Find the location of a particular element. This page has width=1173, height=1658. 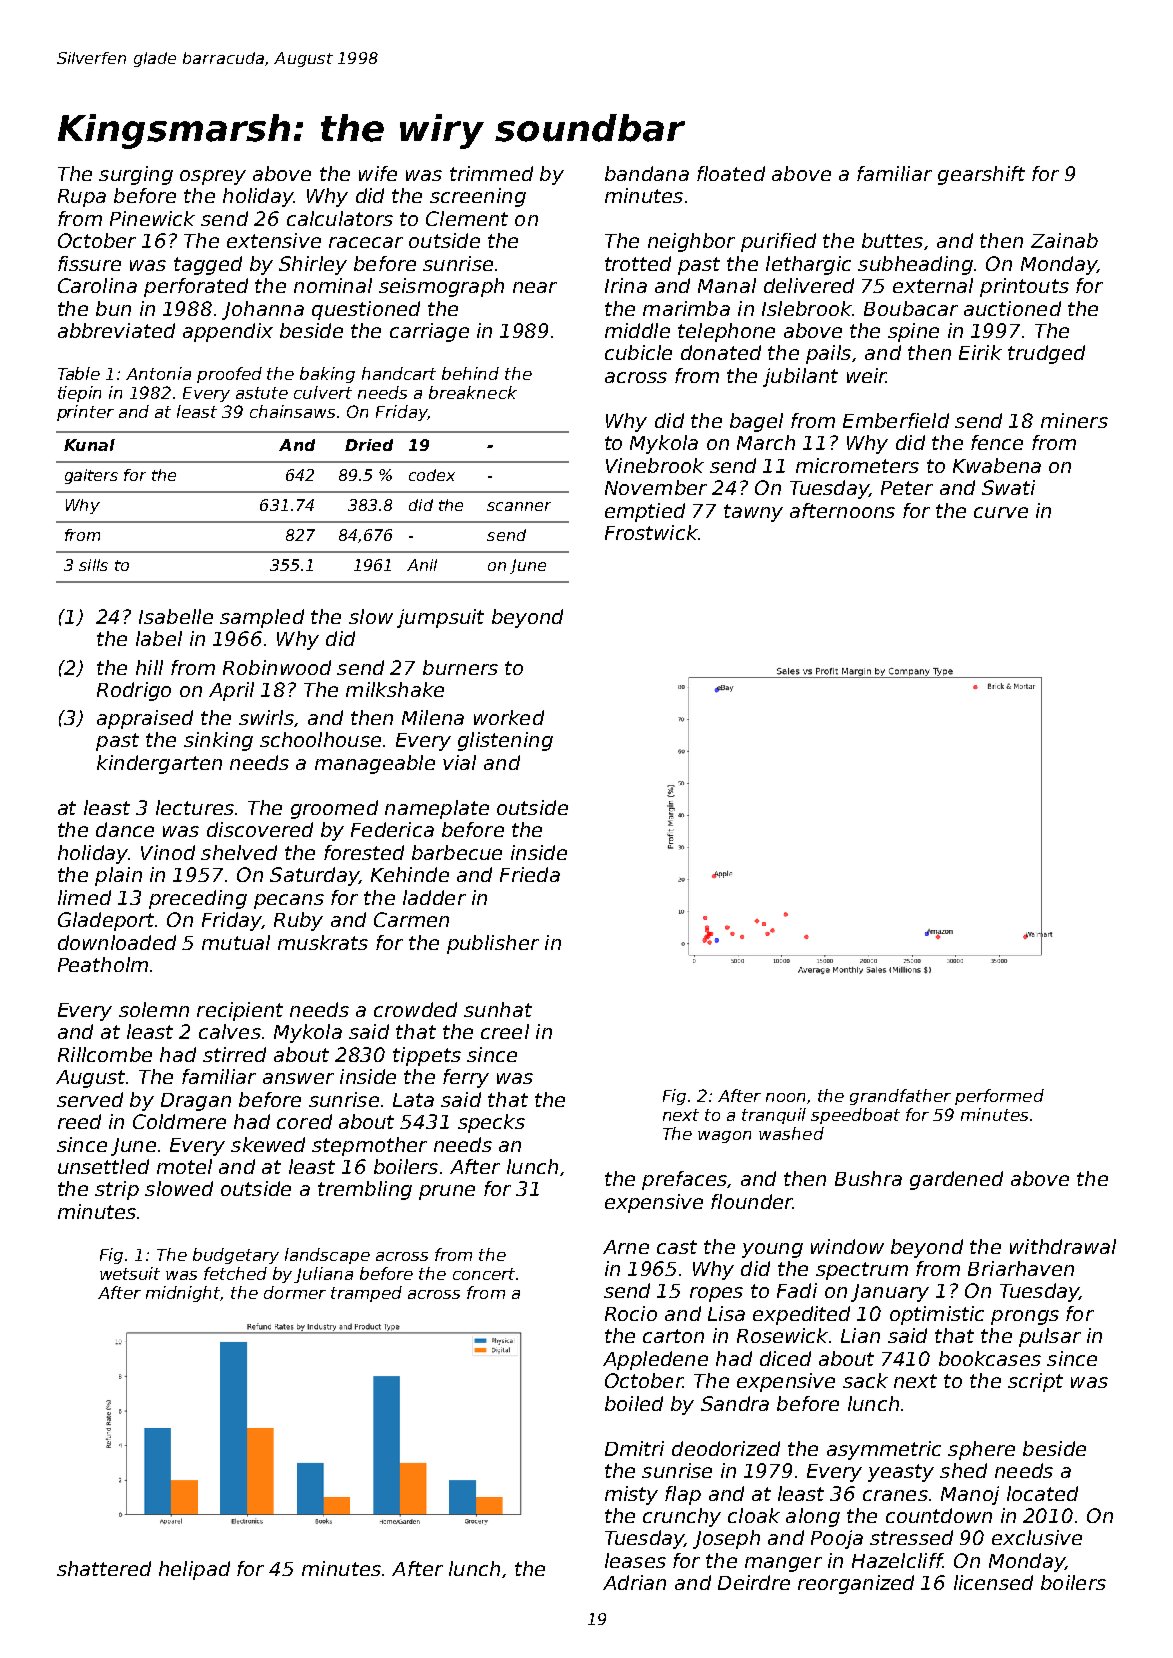

withdrawal is located at coordinates (1063, 1246).
